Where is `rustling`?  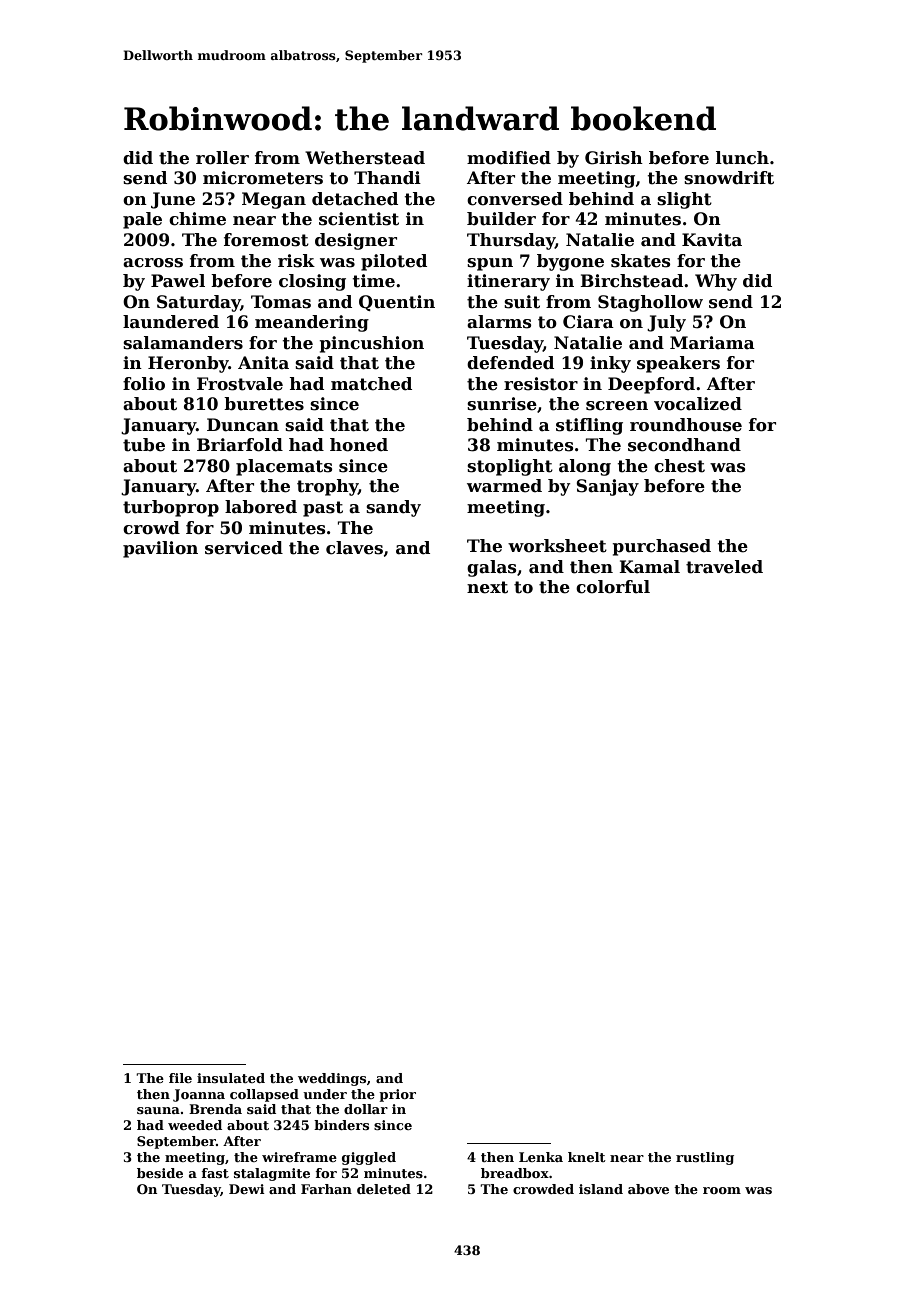
rustling is located at coordinates (705, 1158).
